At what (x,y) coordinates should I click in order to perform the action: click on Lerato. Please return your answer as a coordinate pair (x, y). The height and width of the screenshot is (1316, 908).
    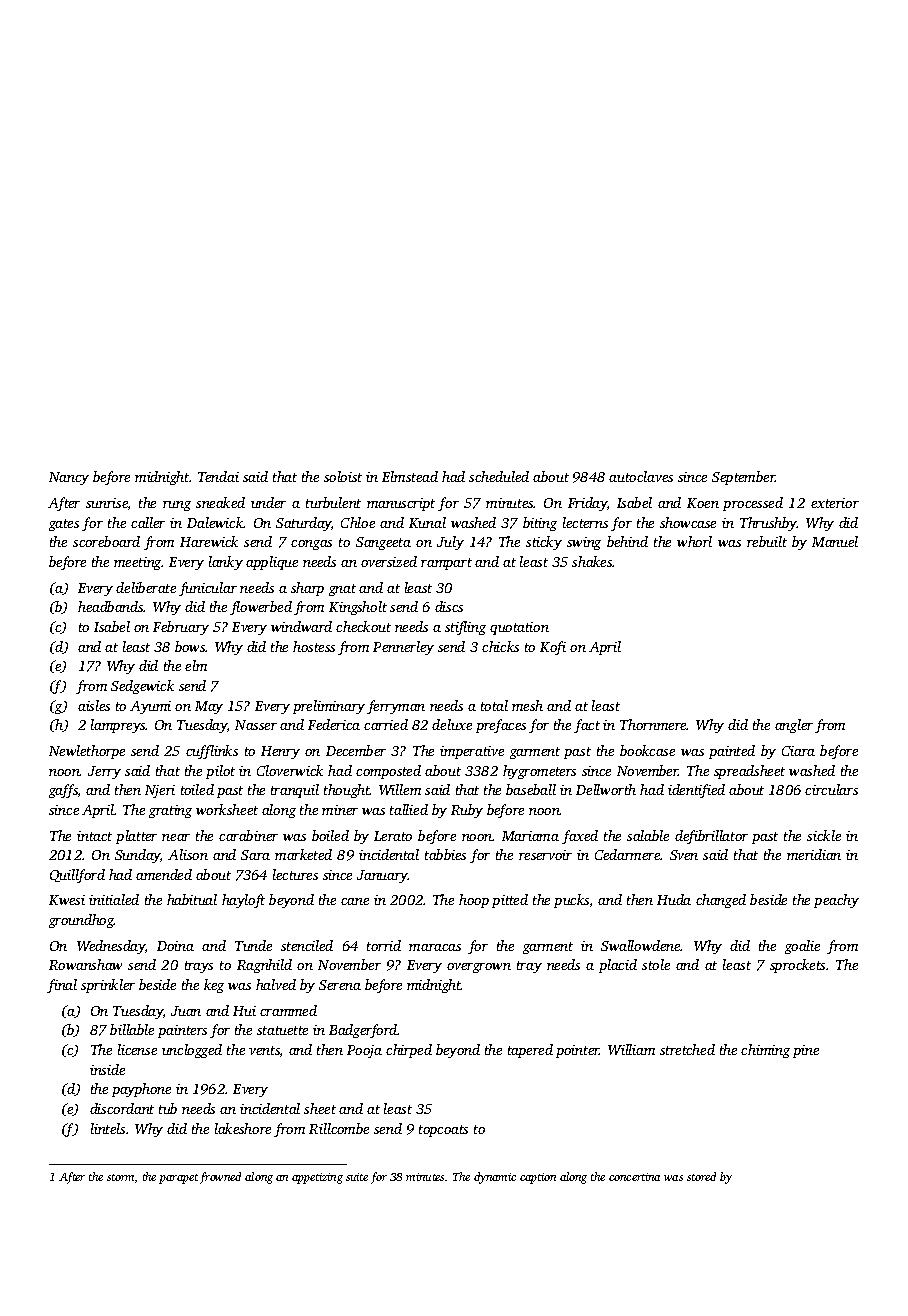
    Looking at the image, I should click on (393, 836).
